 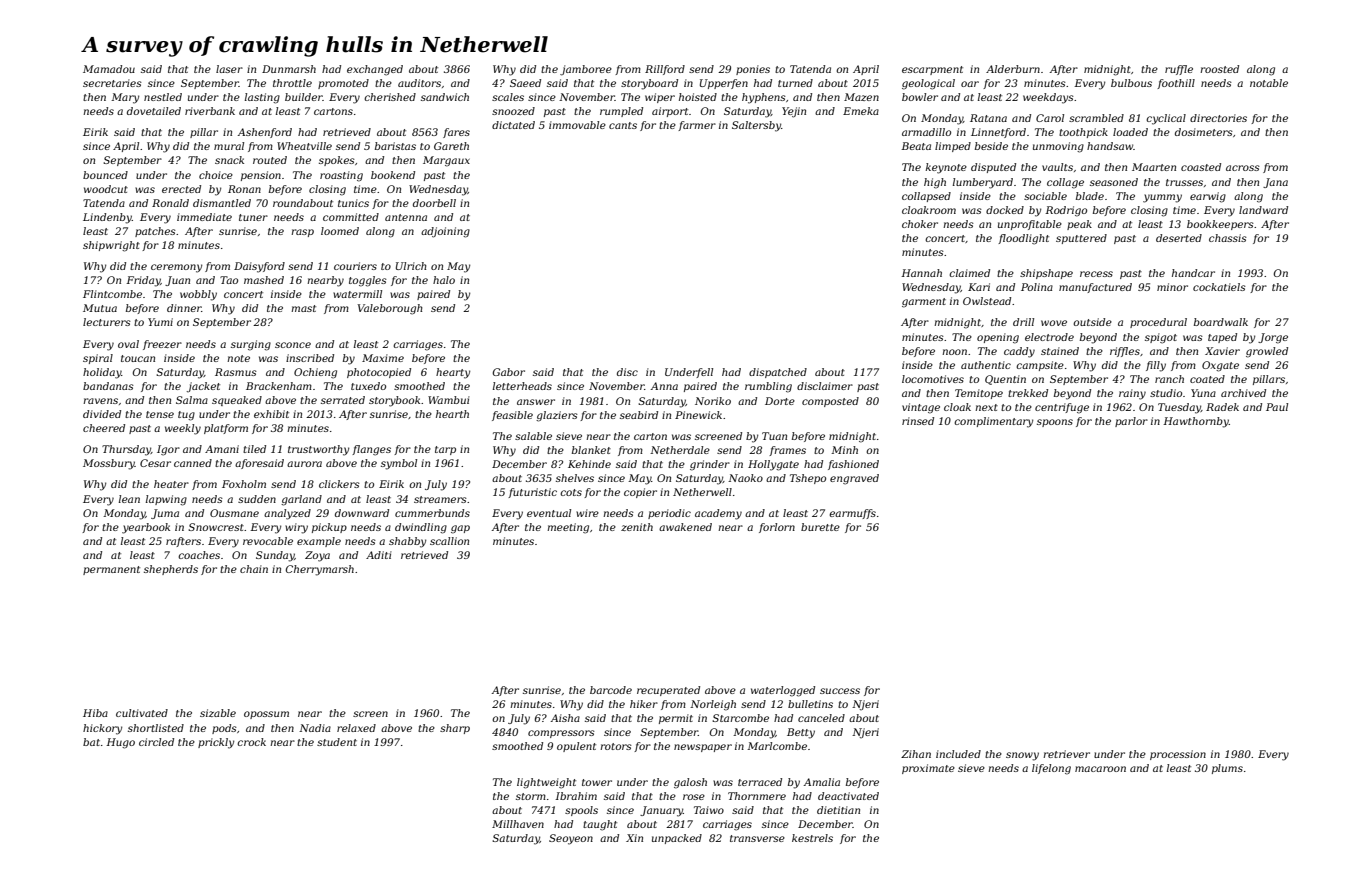 What do you see at coordinates (109, 69) in the screenshot?
I see `Mamadou` at bounding box center [109, 69].
